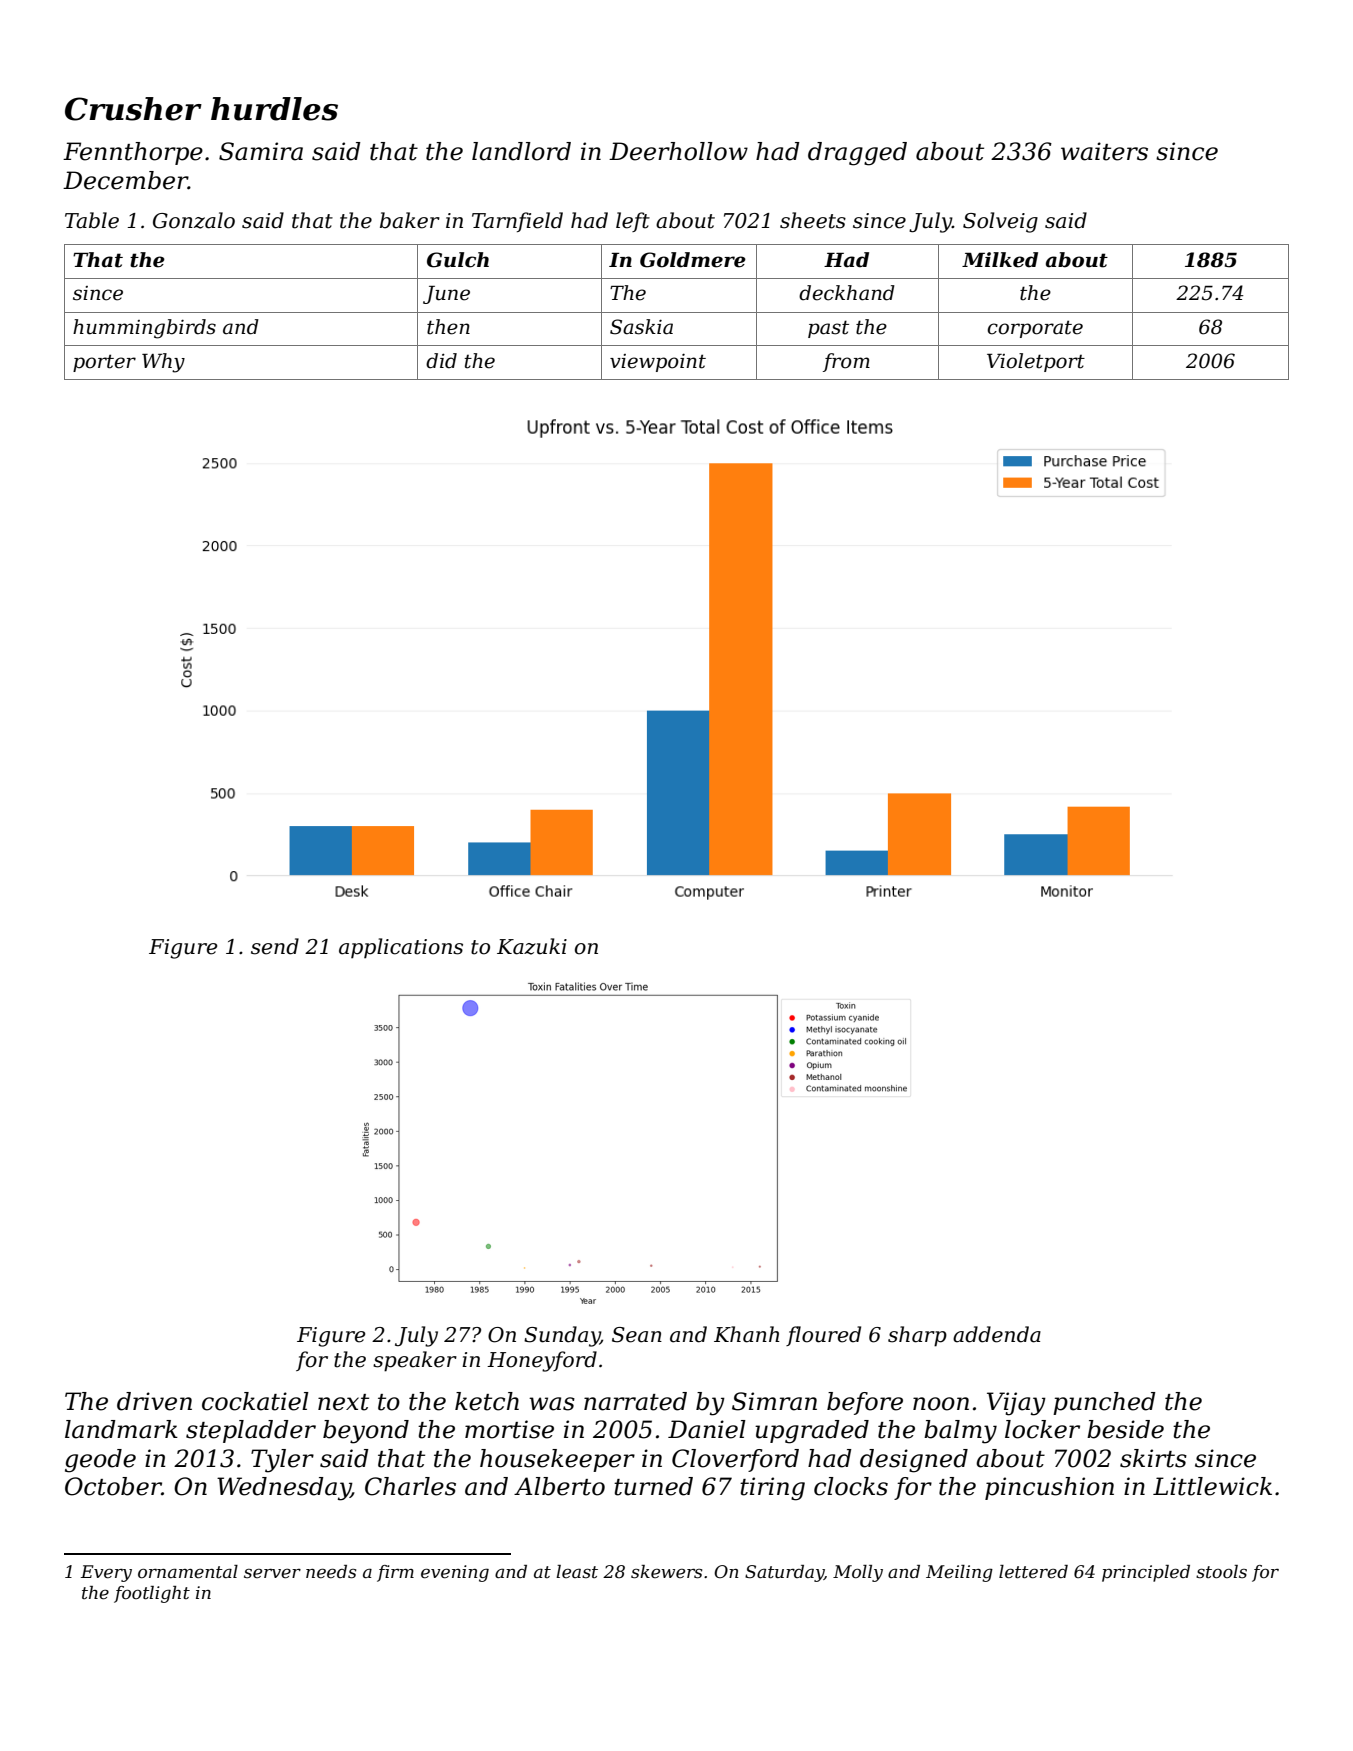 The image size is (1353, 1751). I want to click on baker, so click(410, 220).
